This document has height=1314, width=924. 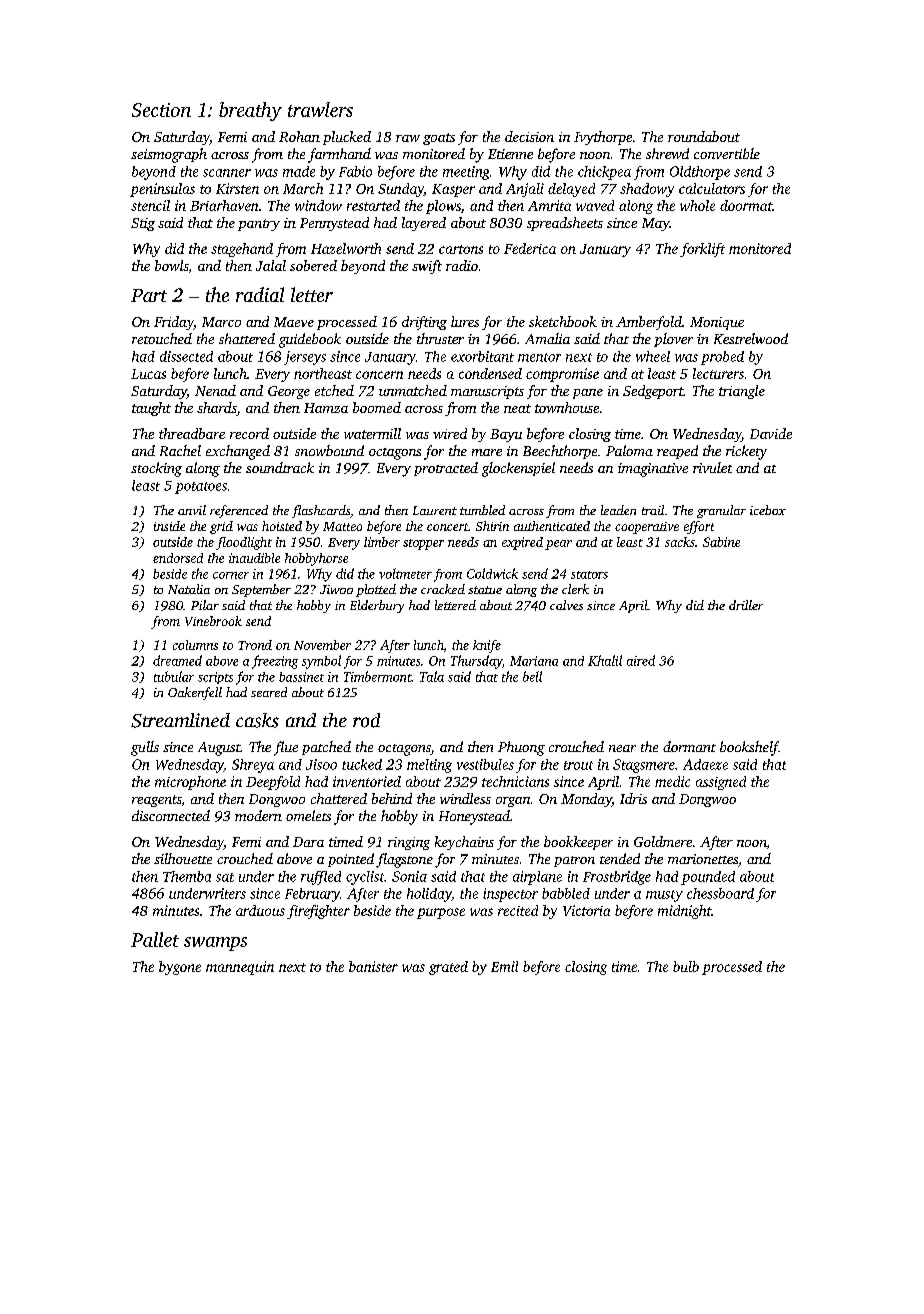 What do you see at coordinates (238, 452) in the document?
I see `exchanged` at bounding box center [238, 452].
